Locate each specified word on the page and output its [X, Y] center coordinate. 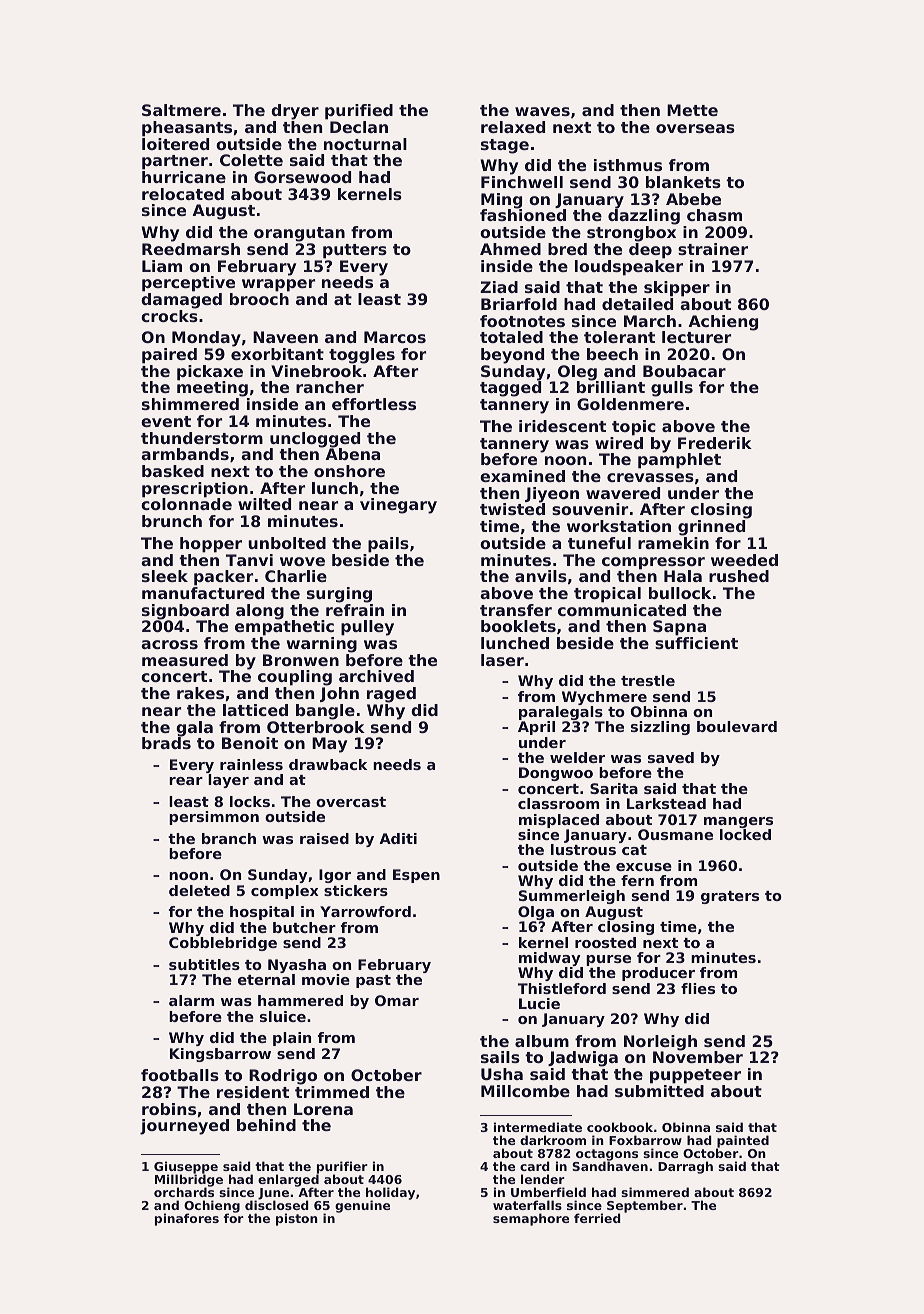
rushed [739, 576]
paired [169, 356]
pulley [367, 628]
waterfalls [527, 1205]
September [645, 1207]
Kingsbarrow [220, 1055]
